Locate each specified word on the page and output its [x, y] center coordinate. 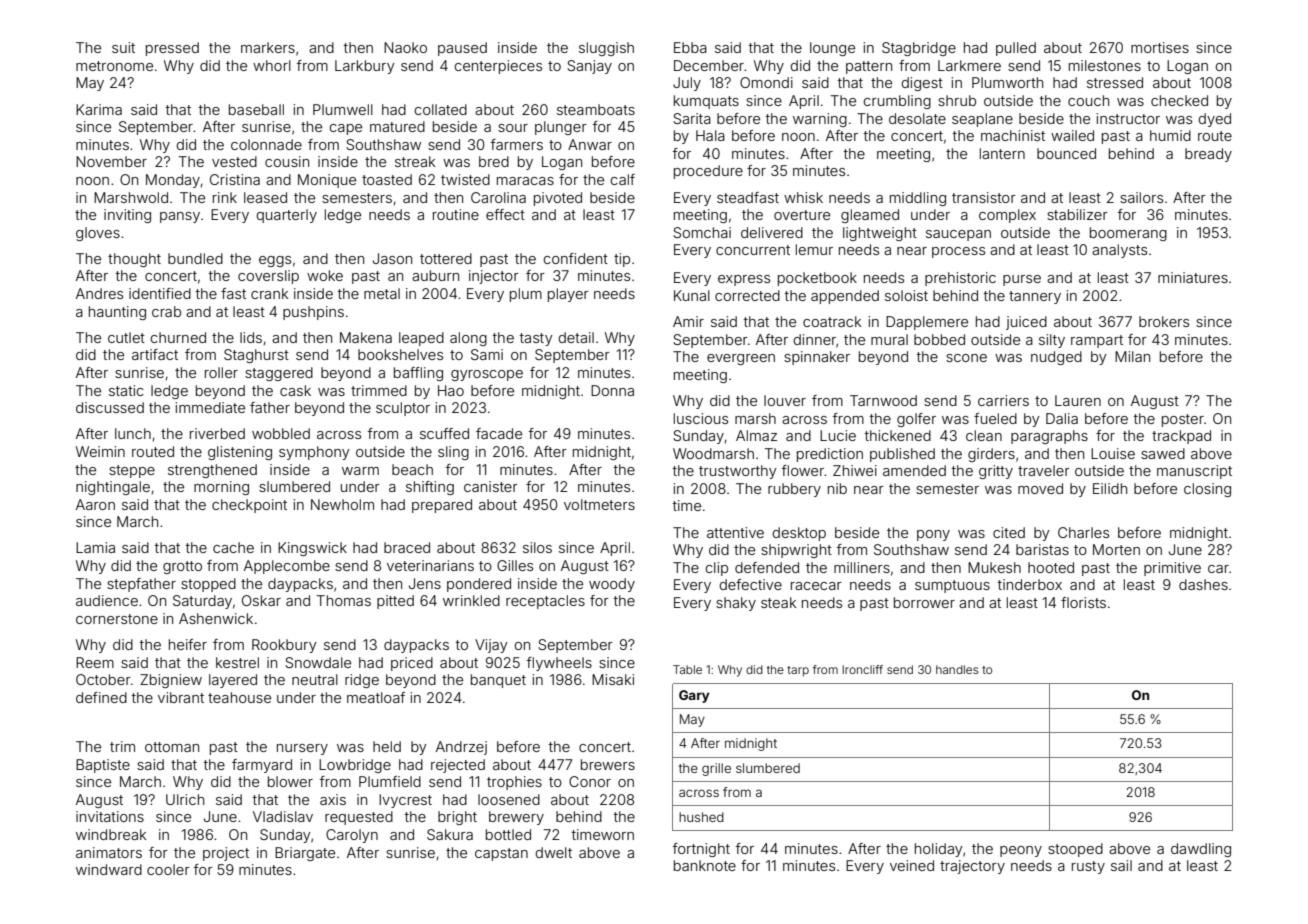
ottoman [172, 747]
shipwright [796, 551]
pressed [172, 49]
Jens [425, 583]
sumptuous [952, 586]
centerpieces [498, 67]
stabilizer [1077, 214]
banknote [705, 865]
